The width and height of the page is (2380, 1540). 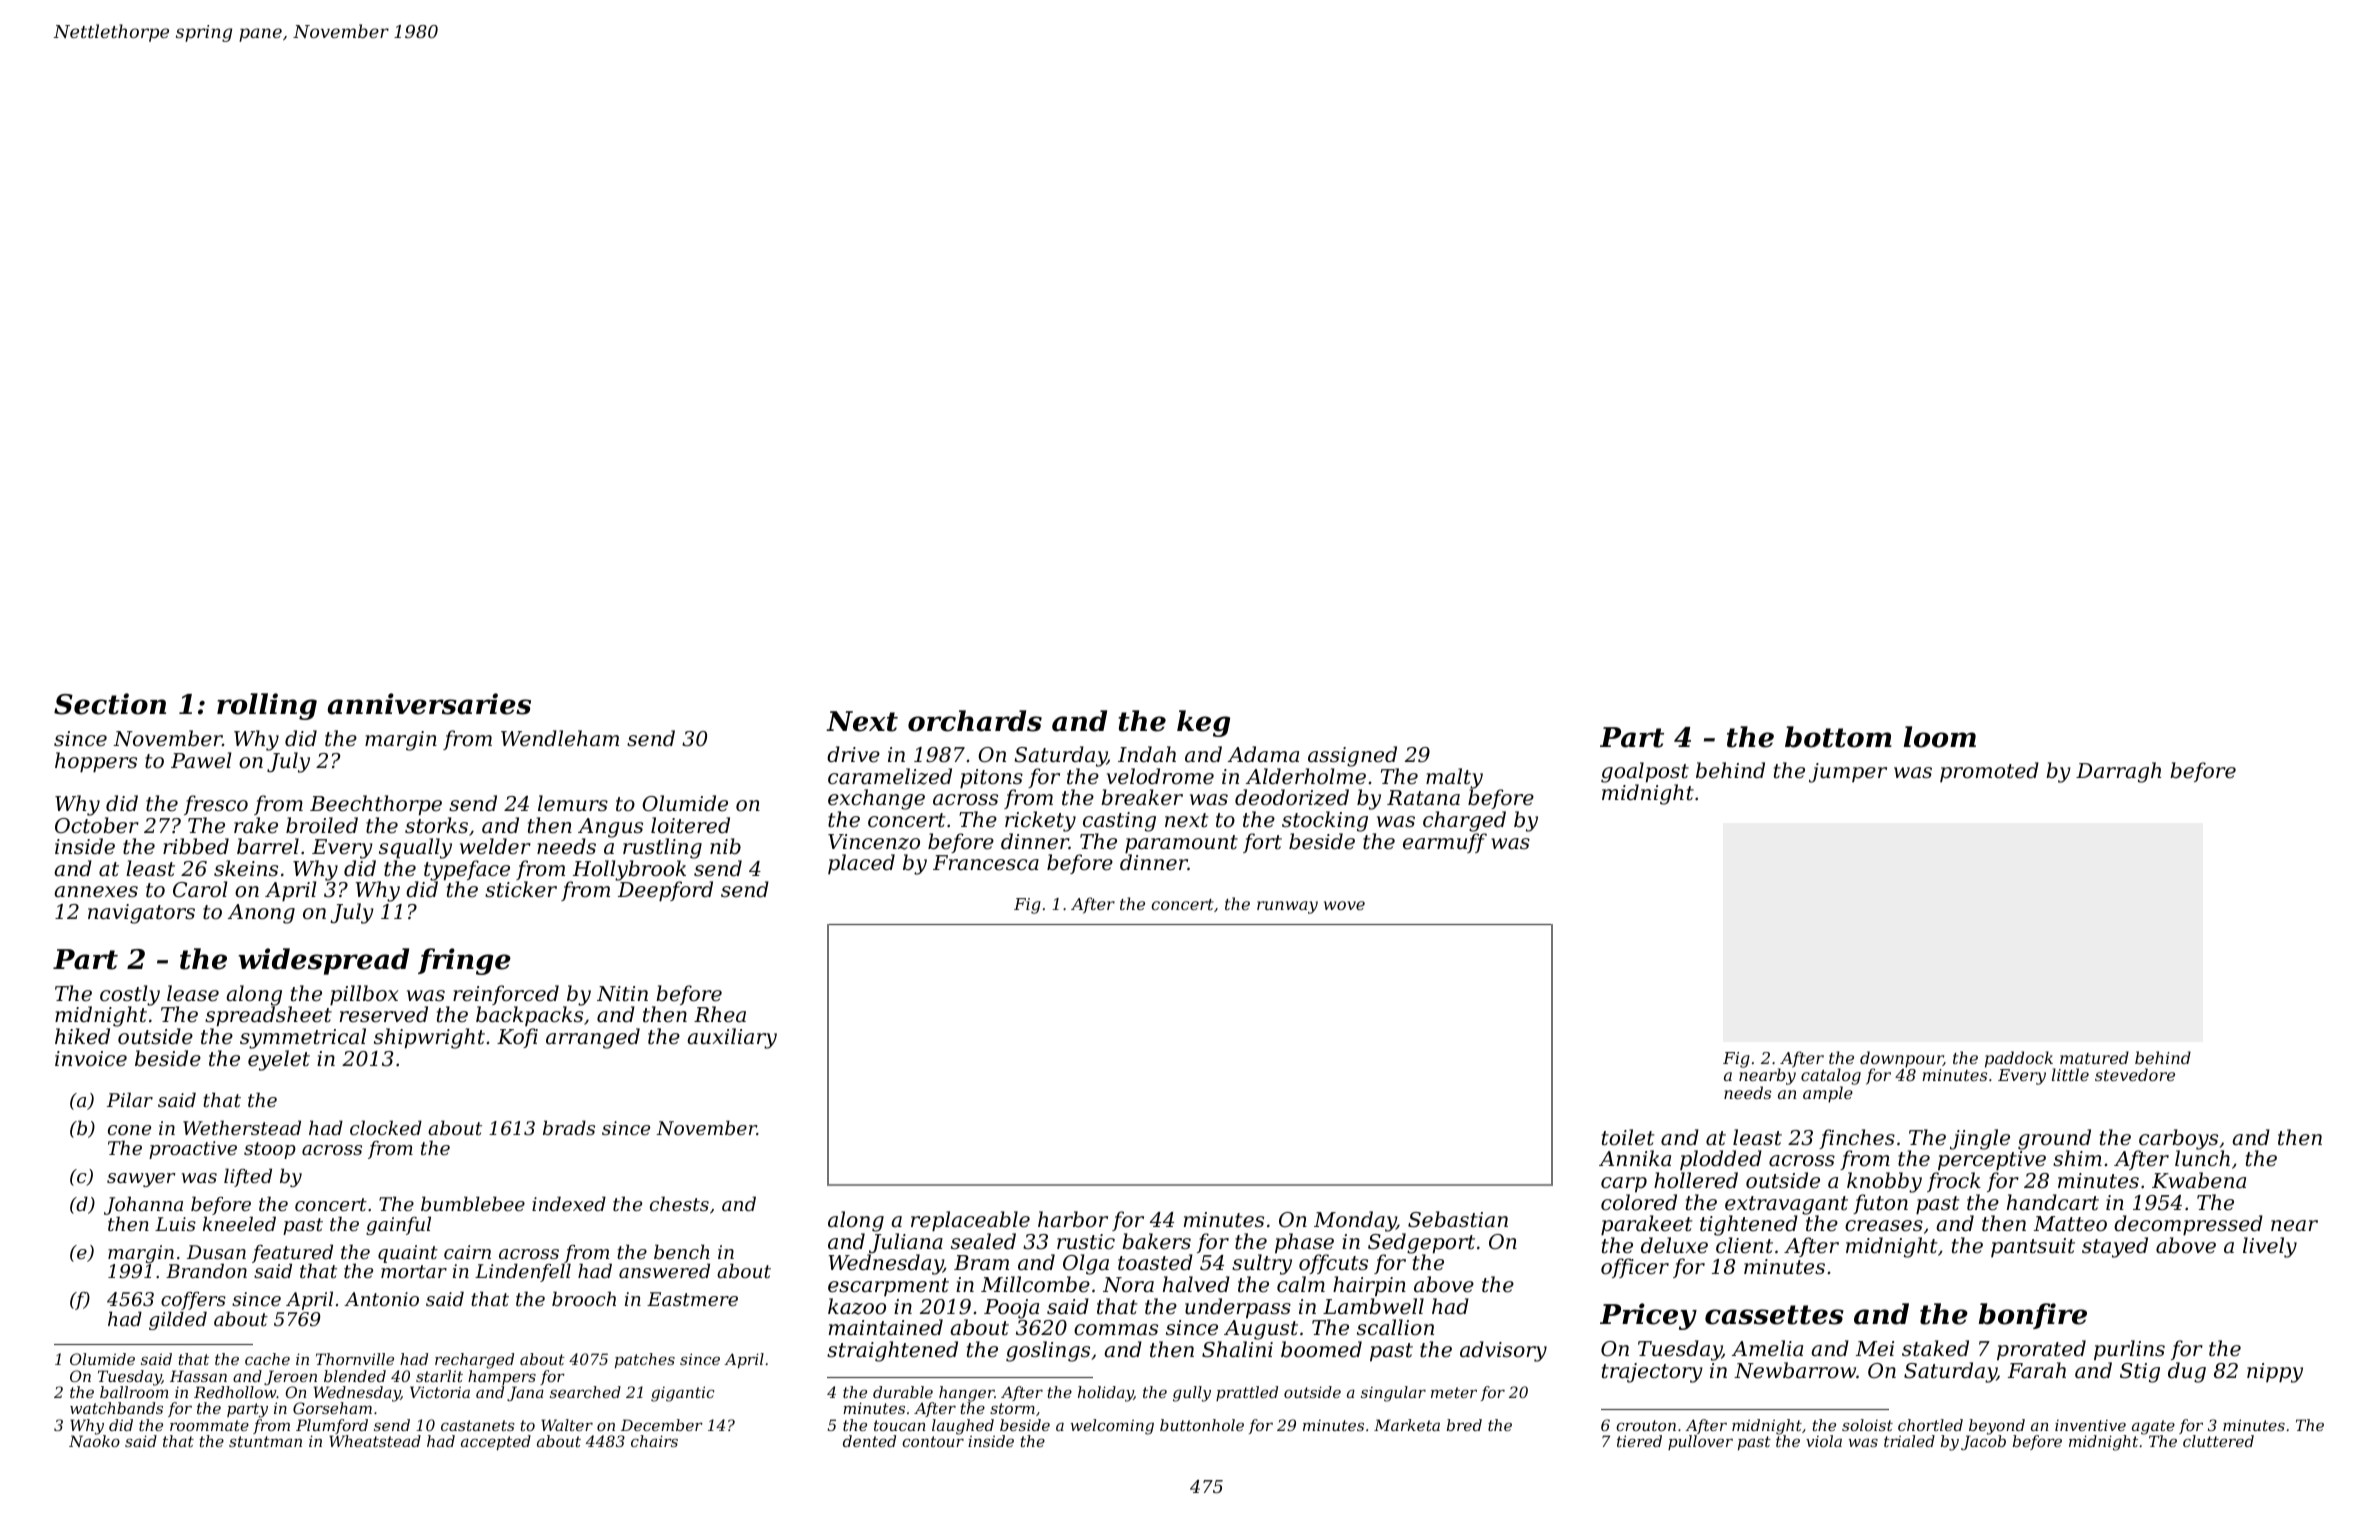 What do you see at coordinates (2270, 1247) in the page?
I see `lively` at bounding box center [2270, 1247].
